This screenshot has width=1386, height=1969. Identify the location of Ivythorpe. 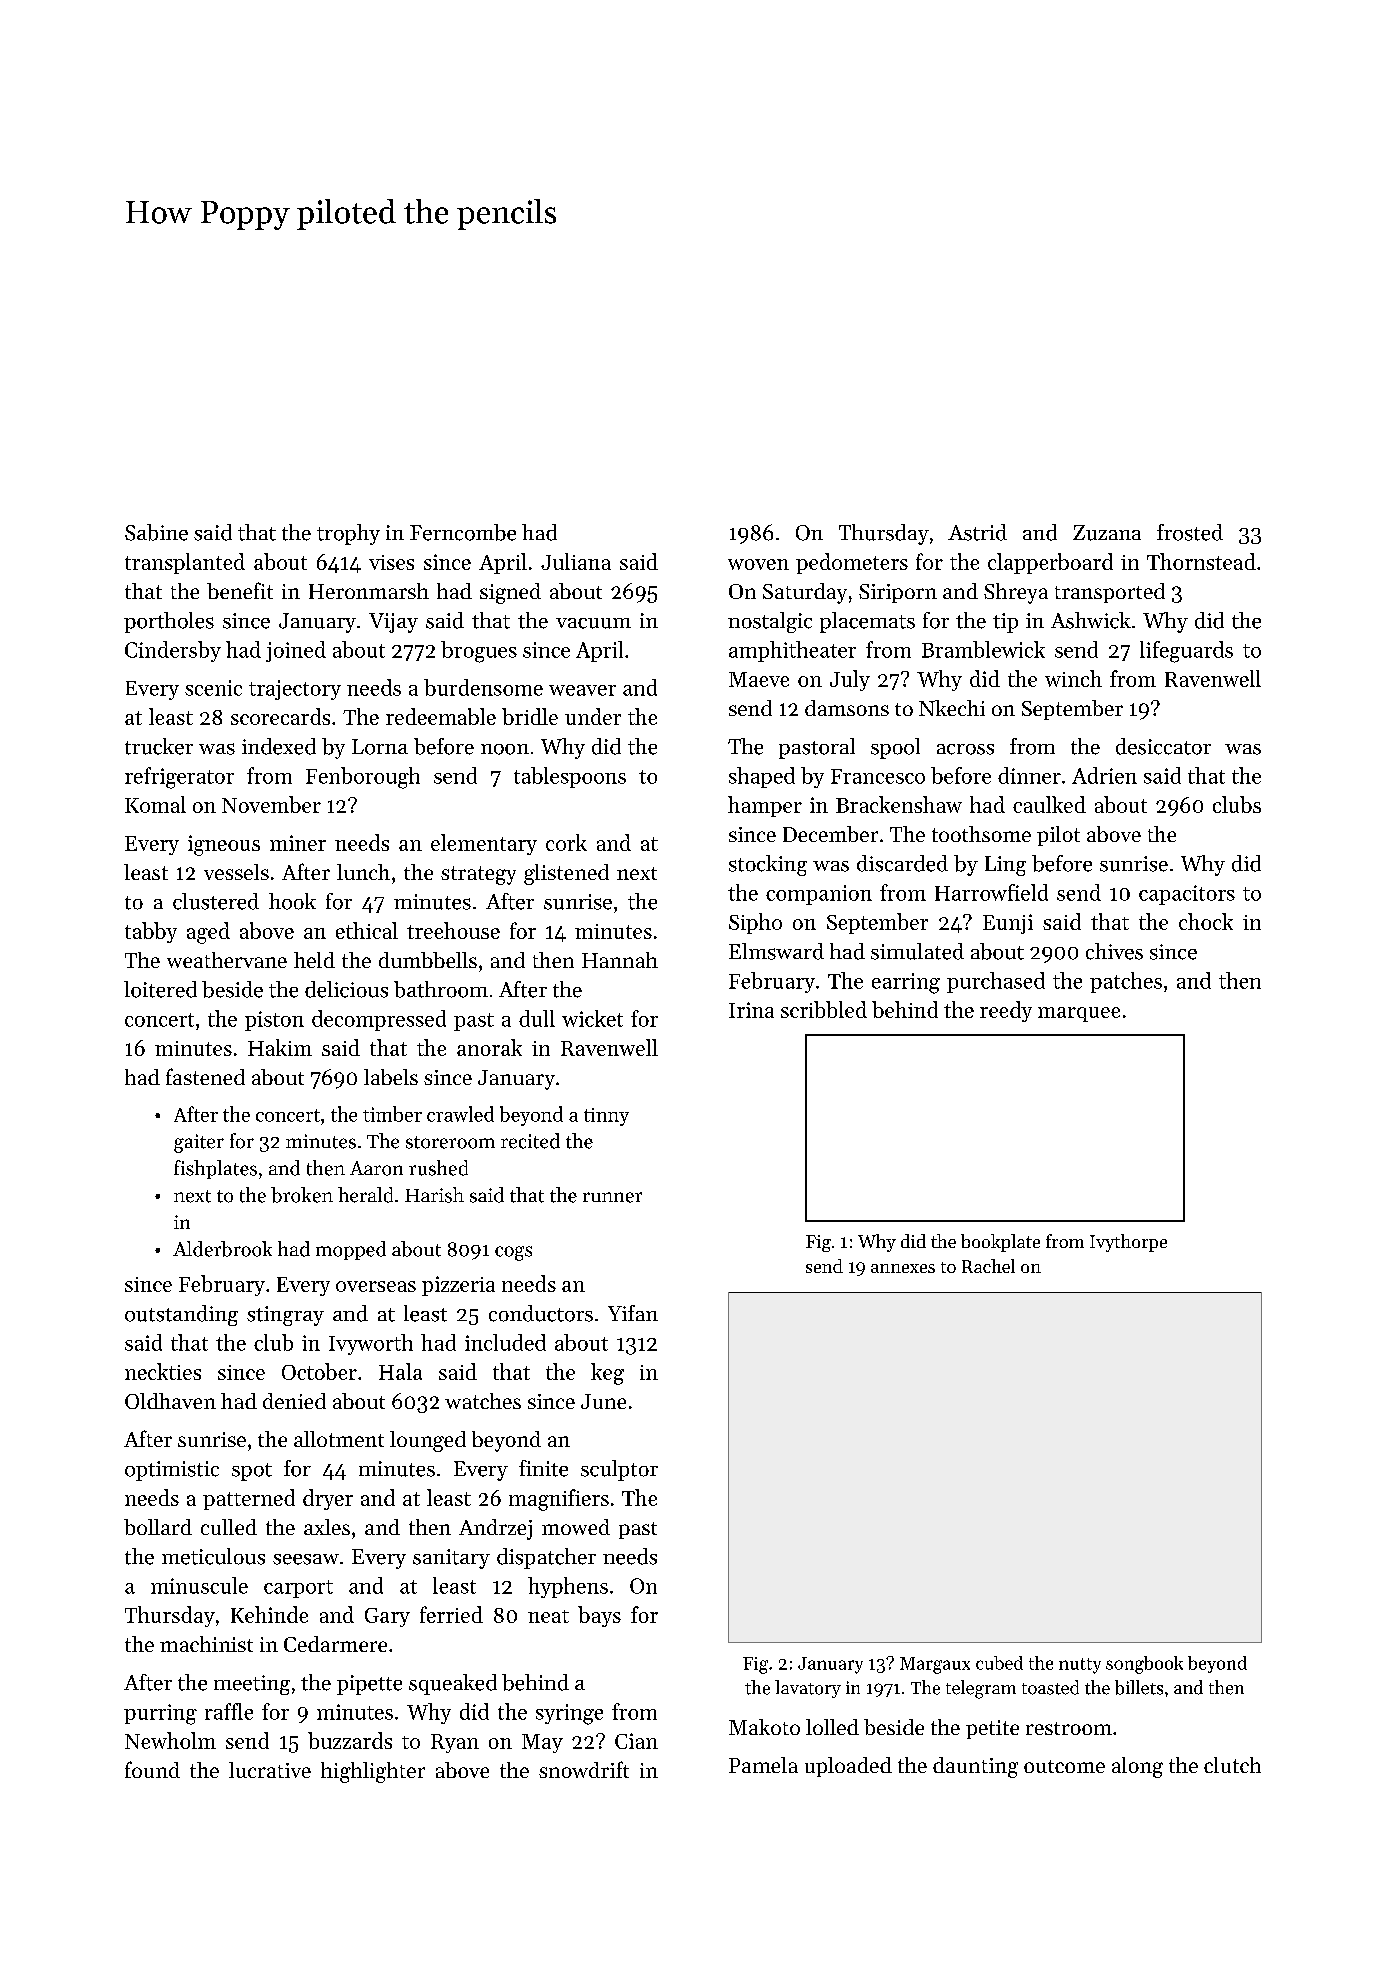
(1128, 1243).
